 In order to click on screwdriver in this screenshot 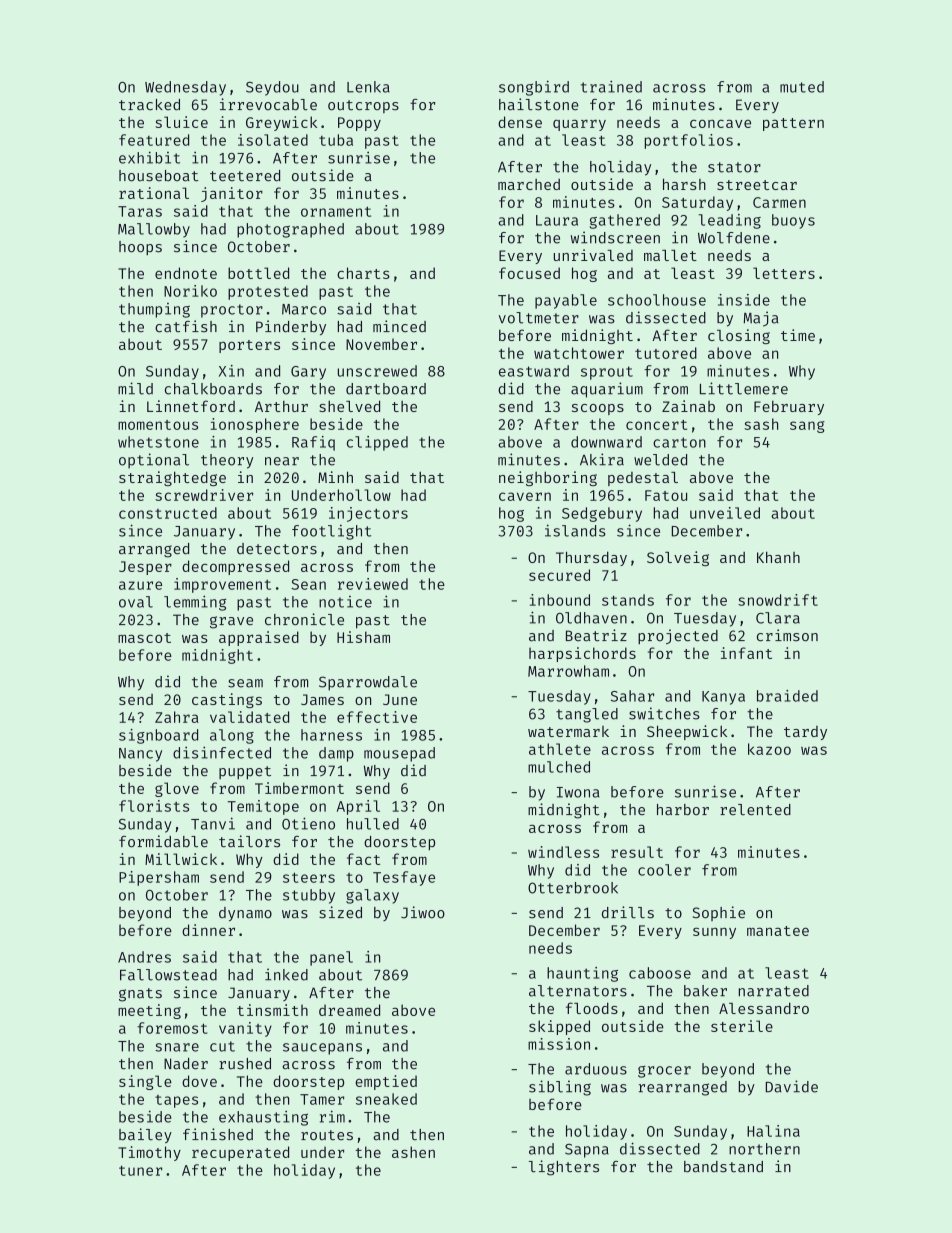, I will do `click(204, 495)`.
